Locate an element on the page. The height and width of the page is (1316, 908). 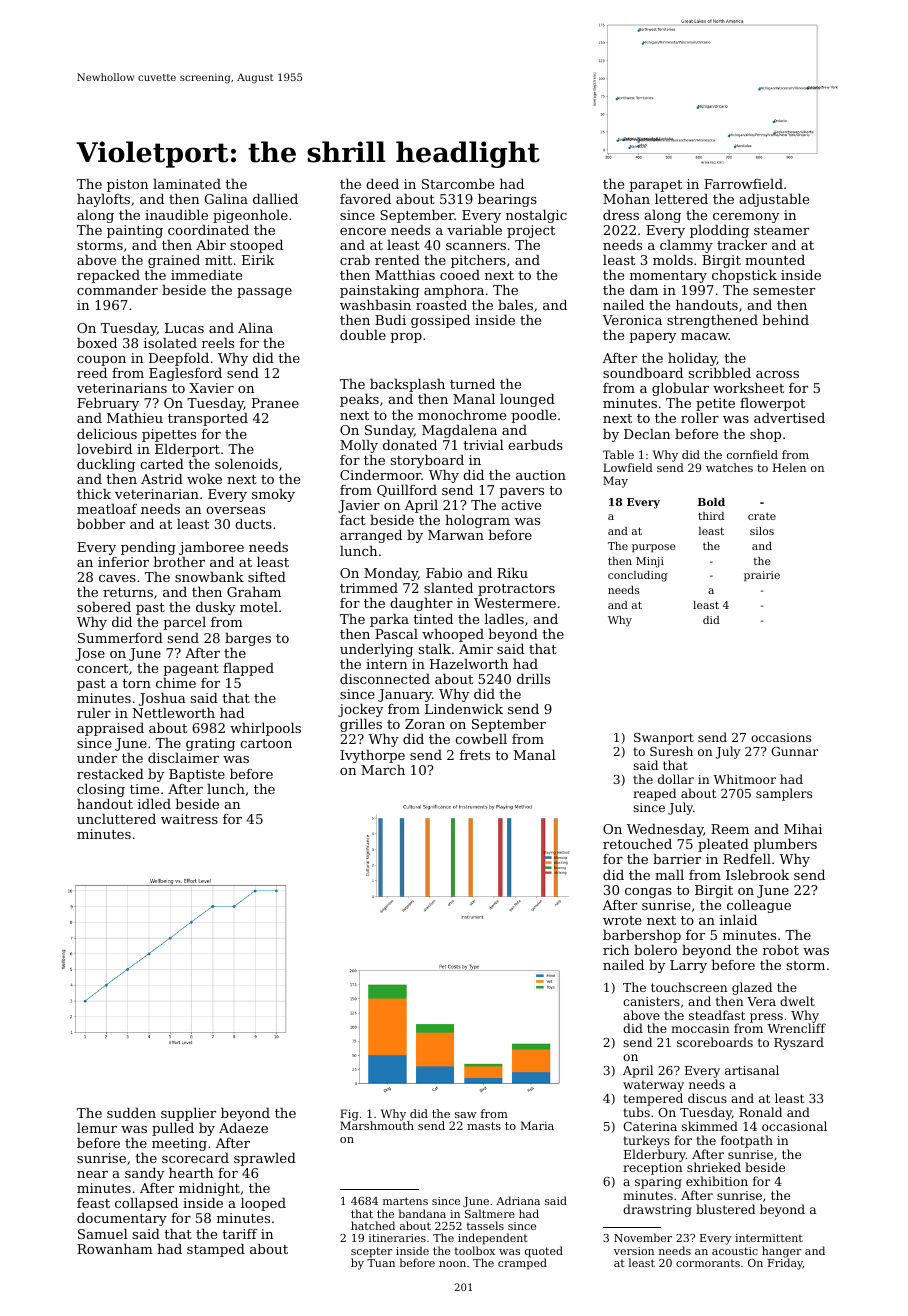
Marshmouth is located at coordinates (377, 1125).
